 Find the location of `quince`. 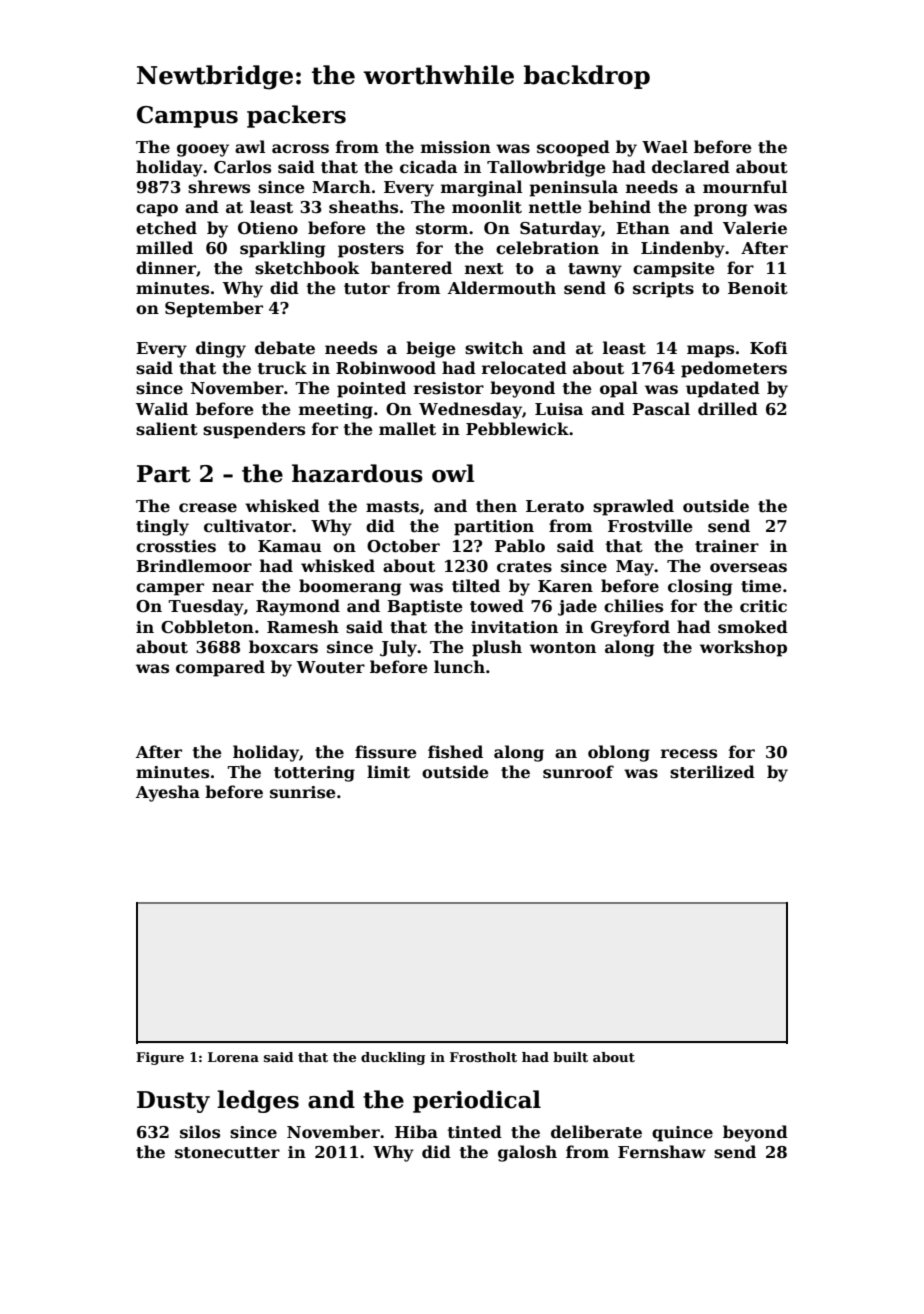

quince is located at coordinates (682, 1134).
